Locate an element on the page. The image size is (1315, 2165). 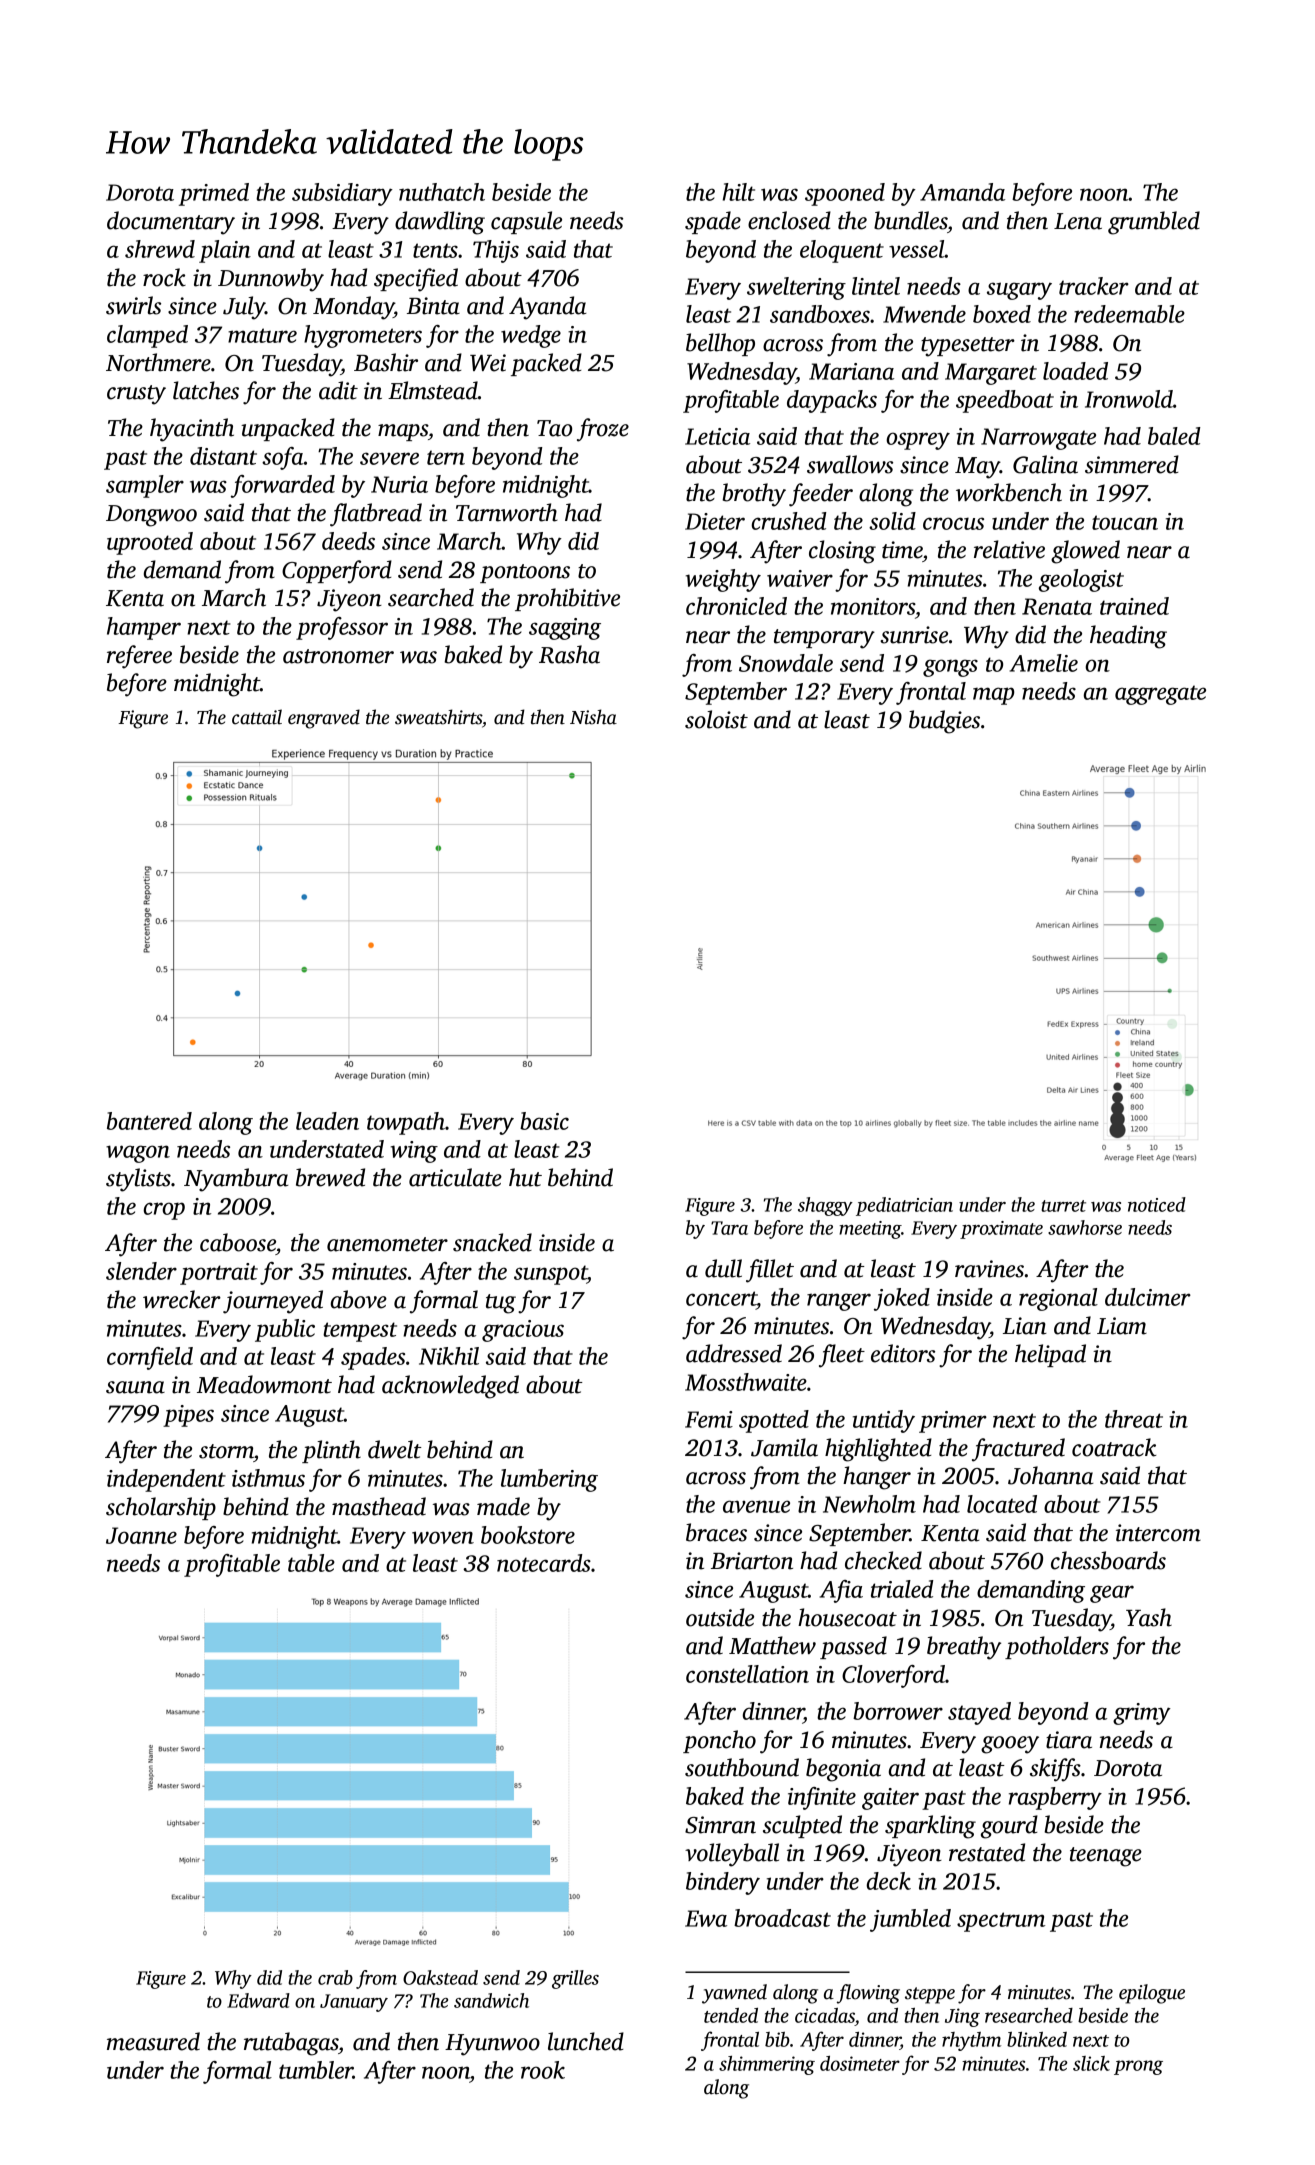
measured is located at coordinates (153, 2041).
